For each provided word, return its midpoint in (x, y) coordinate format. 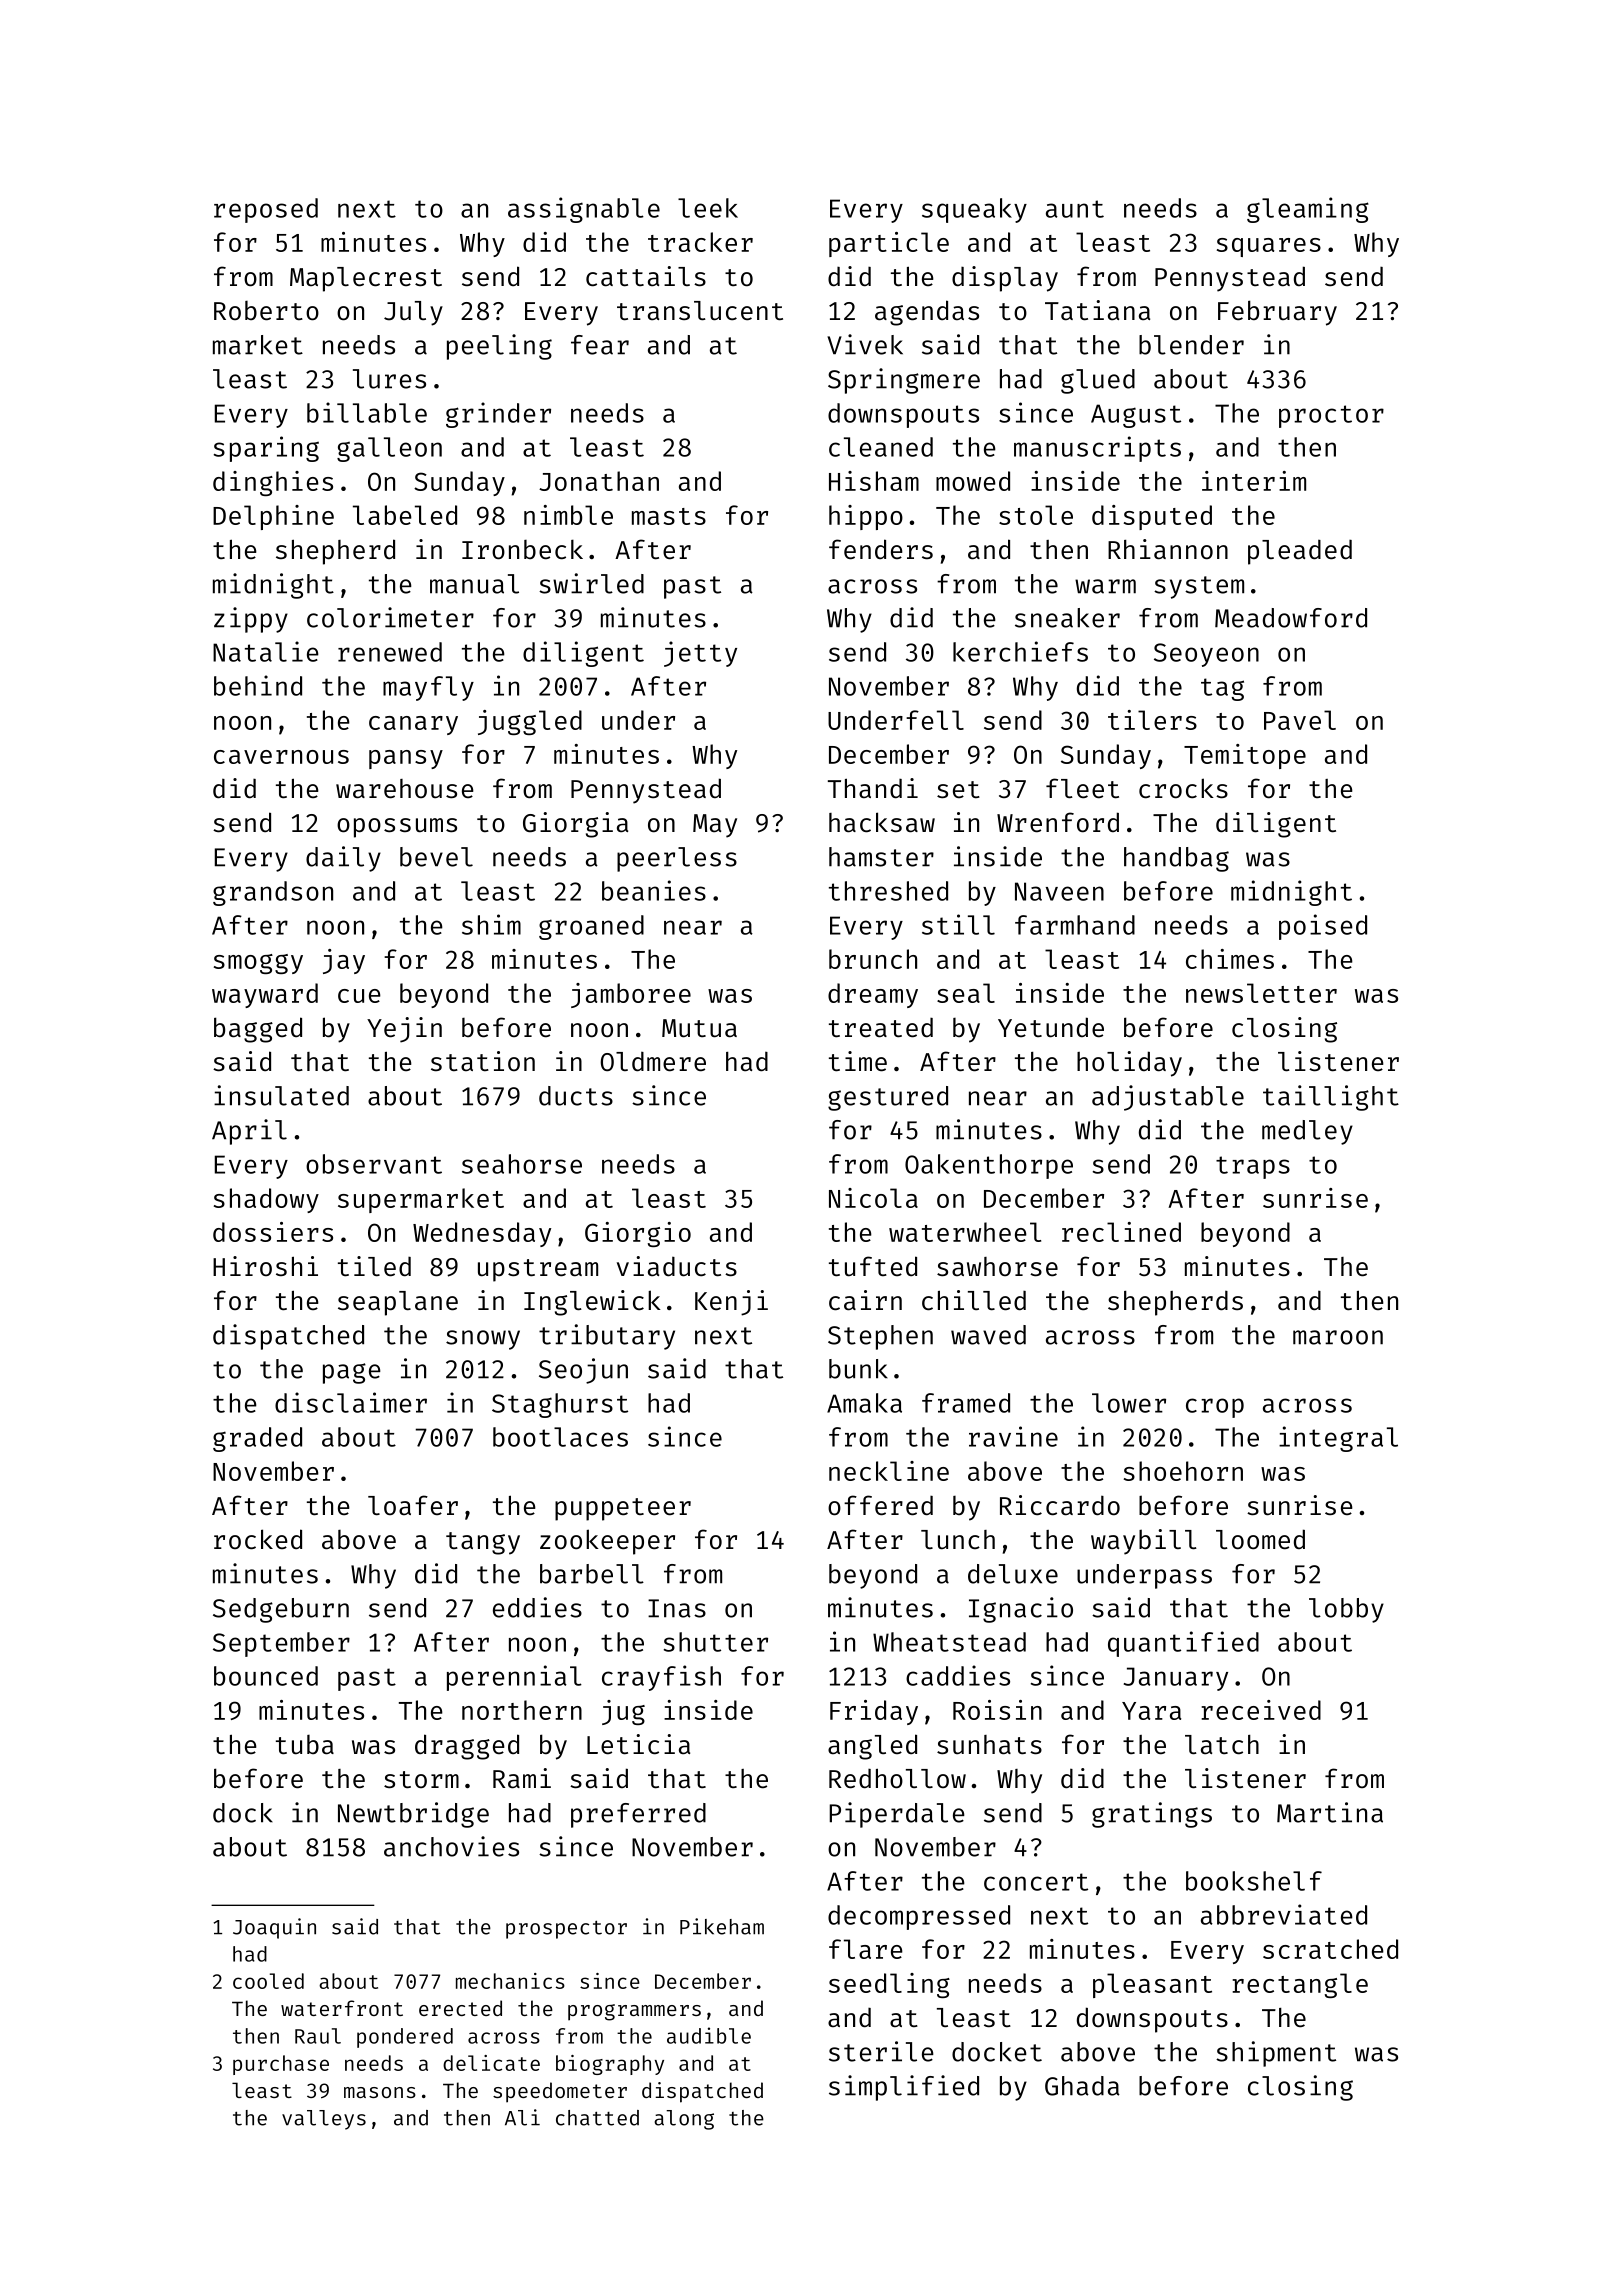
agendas (927, 313)
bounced (266, 1676)
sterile (881, 2051)
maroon (1338, 1337)
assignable (584, 210)
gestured (888, 1098)
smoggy (258, 964)
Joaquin (274, 1928)
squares (1269, 247)
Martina (1330, 1812)
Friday (874, 1712)
